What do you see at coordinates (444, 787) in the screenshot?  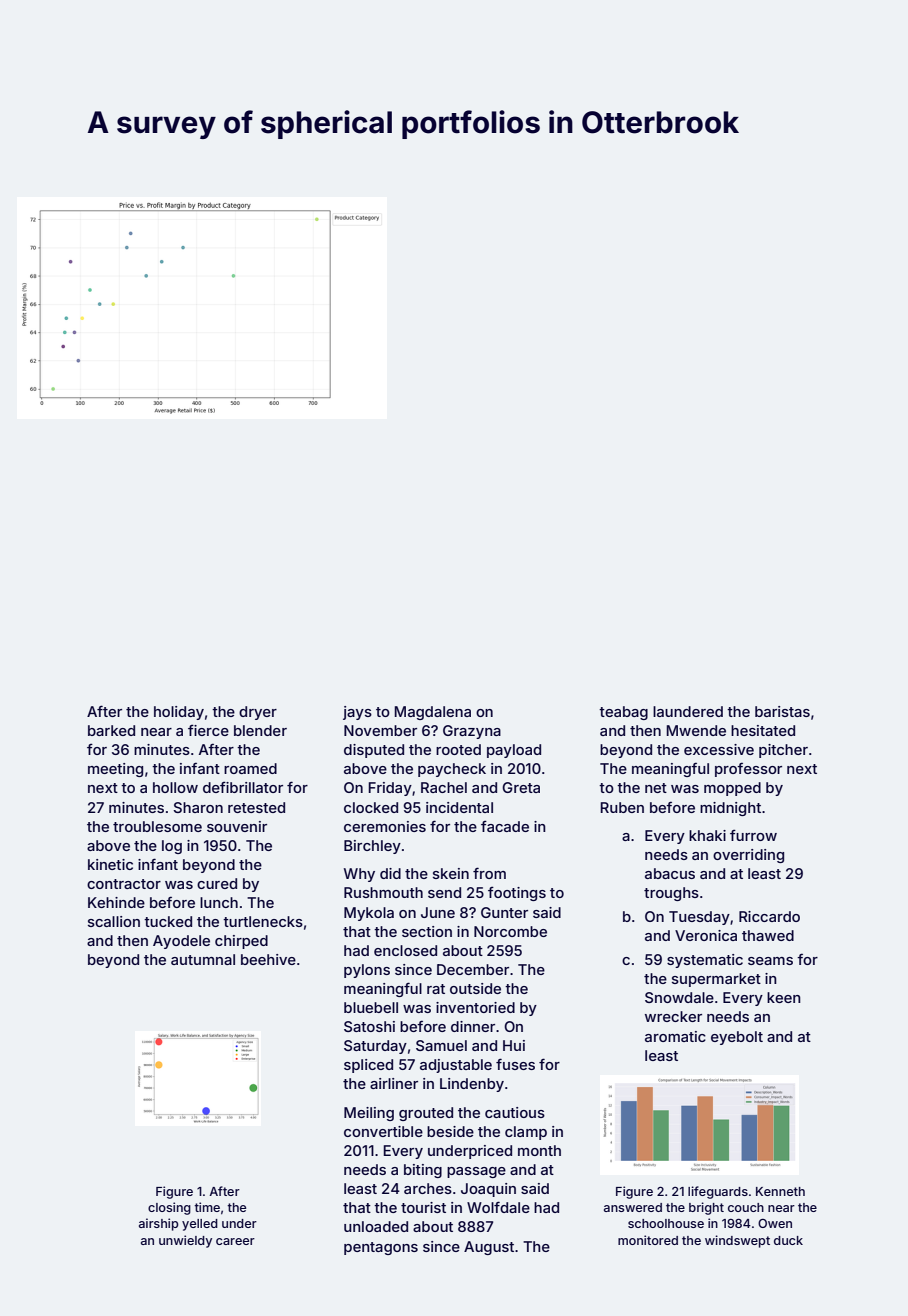 I see `Rachel` at bounding box center [444, 787].
